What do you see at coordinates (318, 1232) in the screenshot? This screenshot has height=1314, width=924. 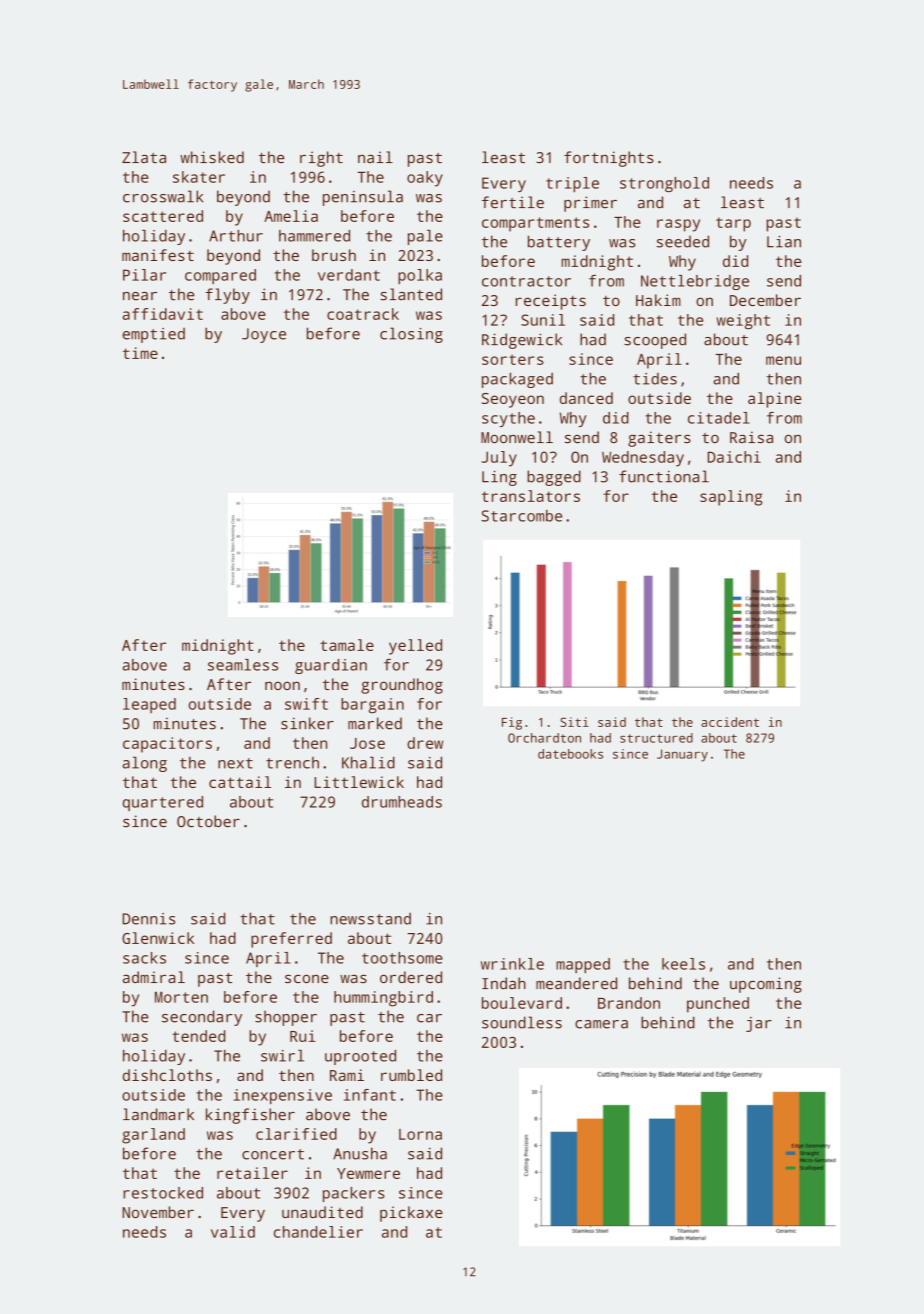 I see `chandelier` at bounding box center [318, 1232].
